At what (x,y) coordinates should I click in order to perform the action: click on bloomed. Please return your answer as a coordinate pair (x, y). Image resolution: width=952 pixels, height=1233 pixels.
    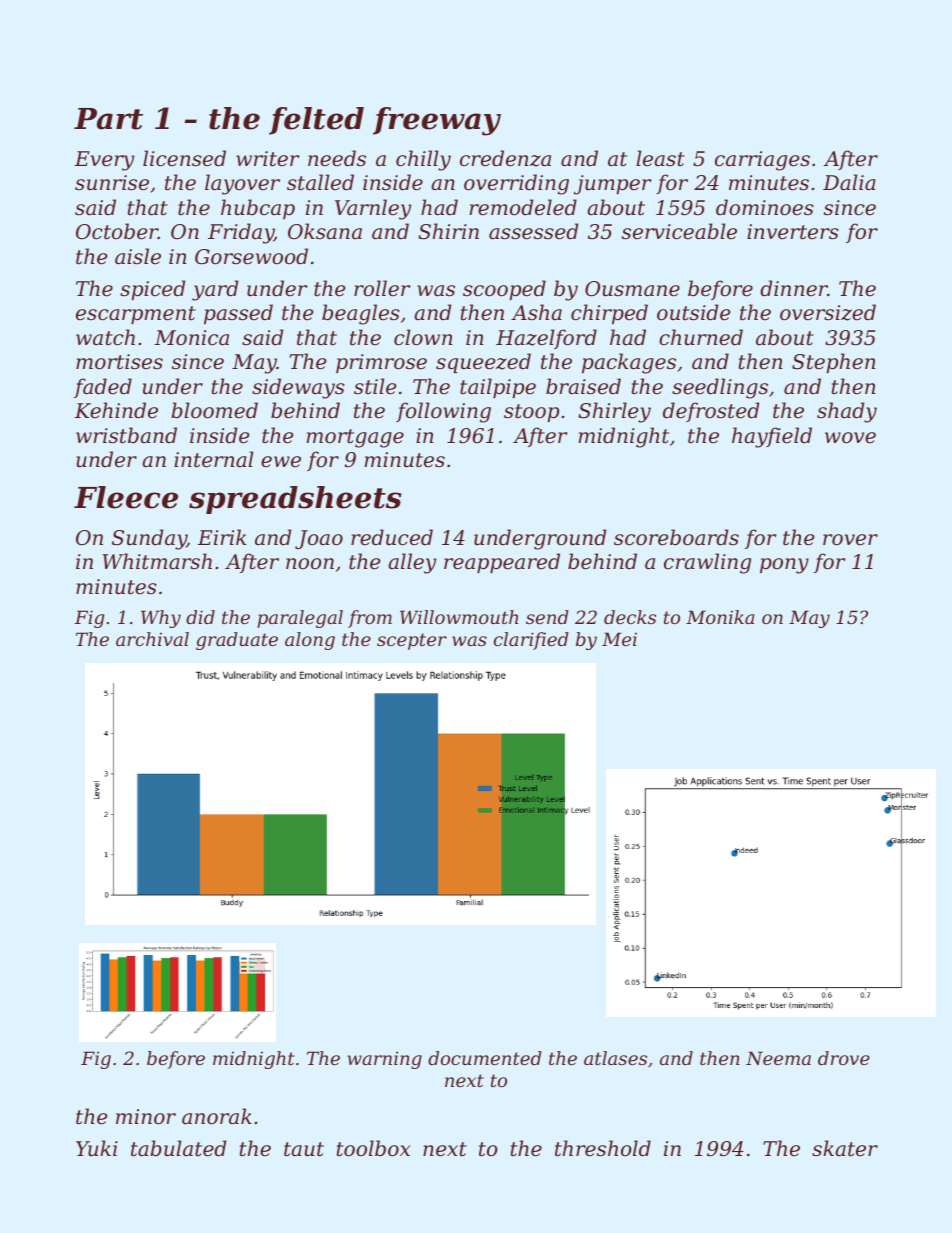
    Looking at the image, I should click on (214, 410).
